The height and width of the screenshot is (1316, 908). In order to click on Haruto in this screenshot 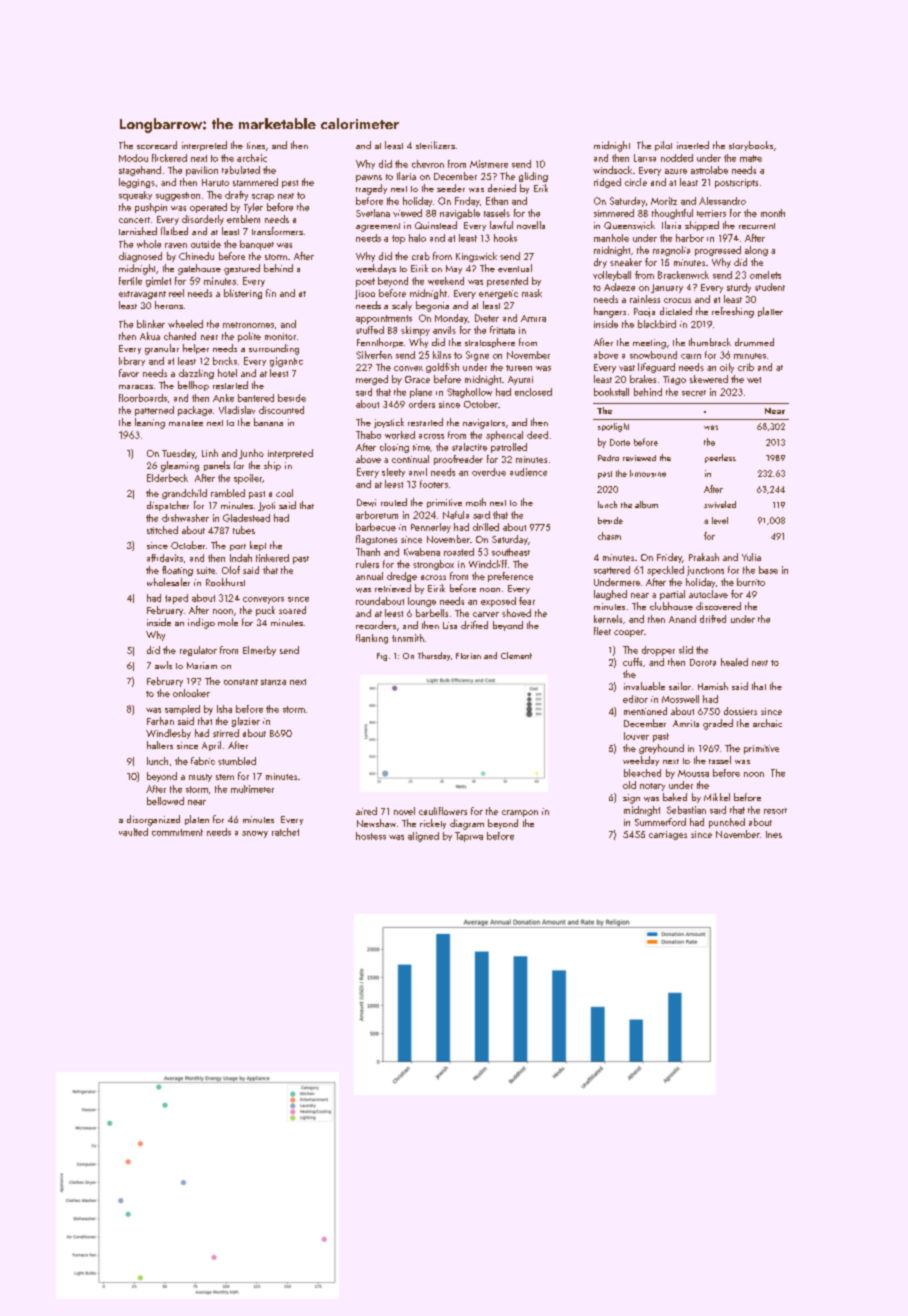, I will do `click(215, 182)`.
